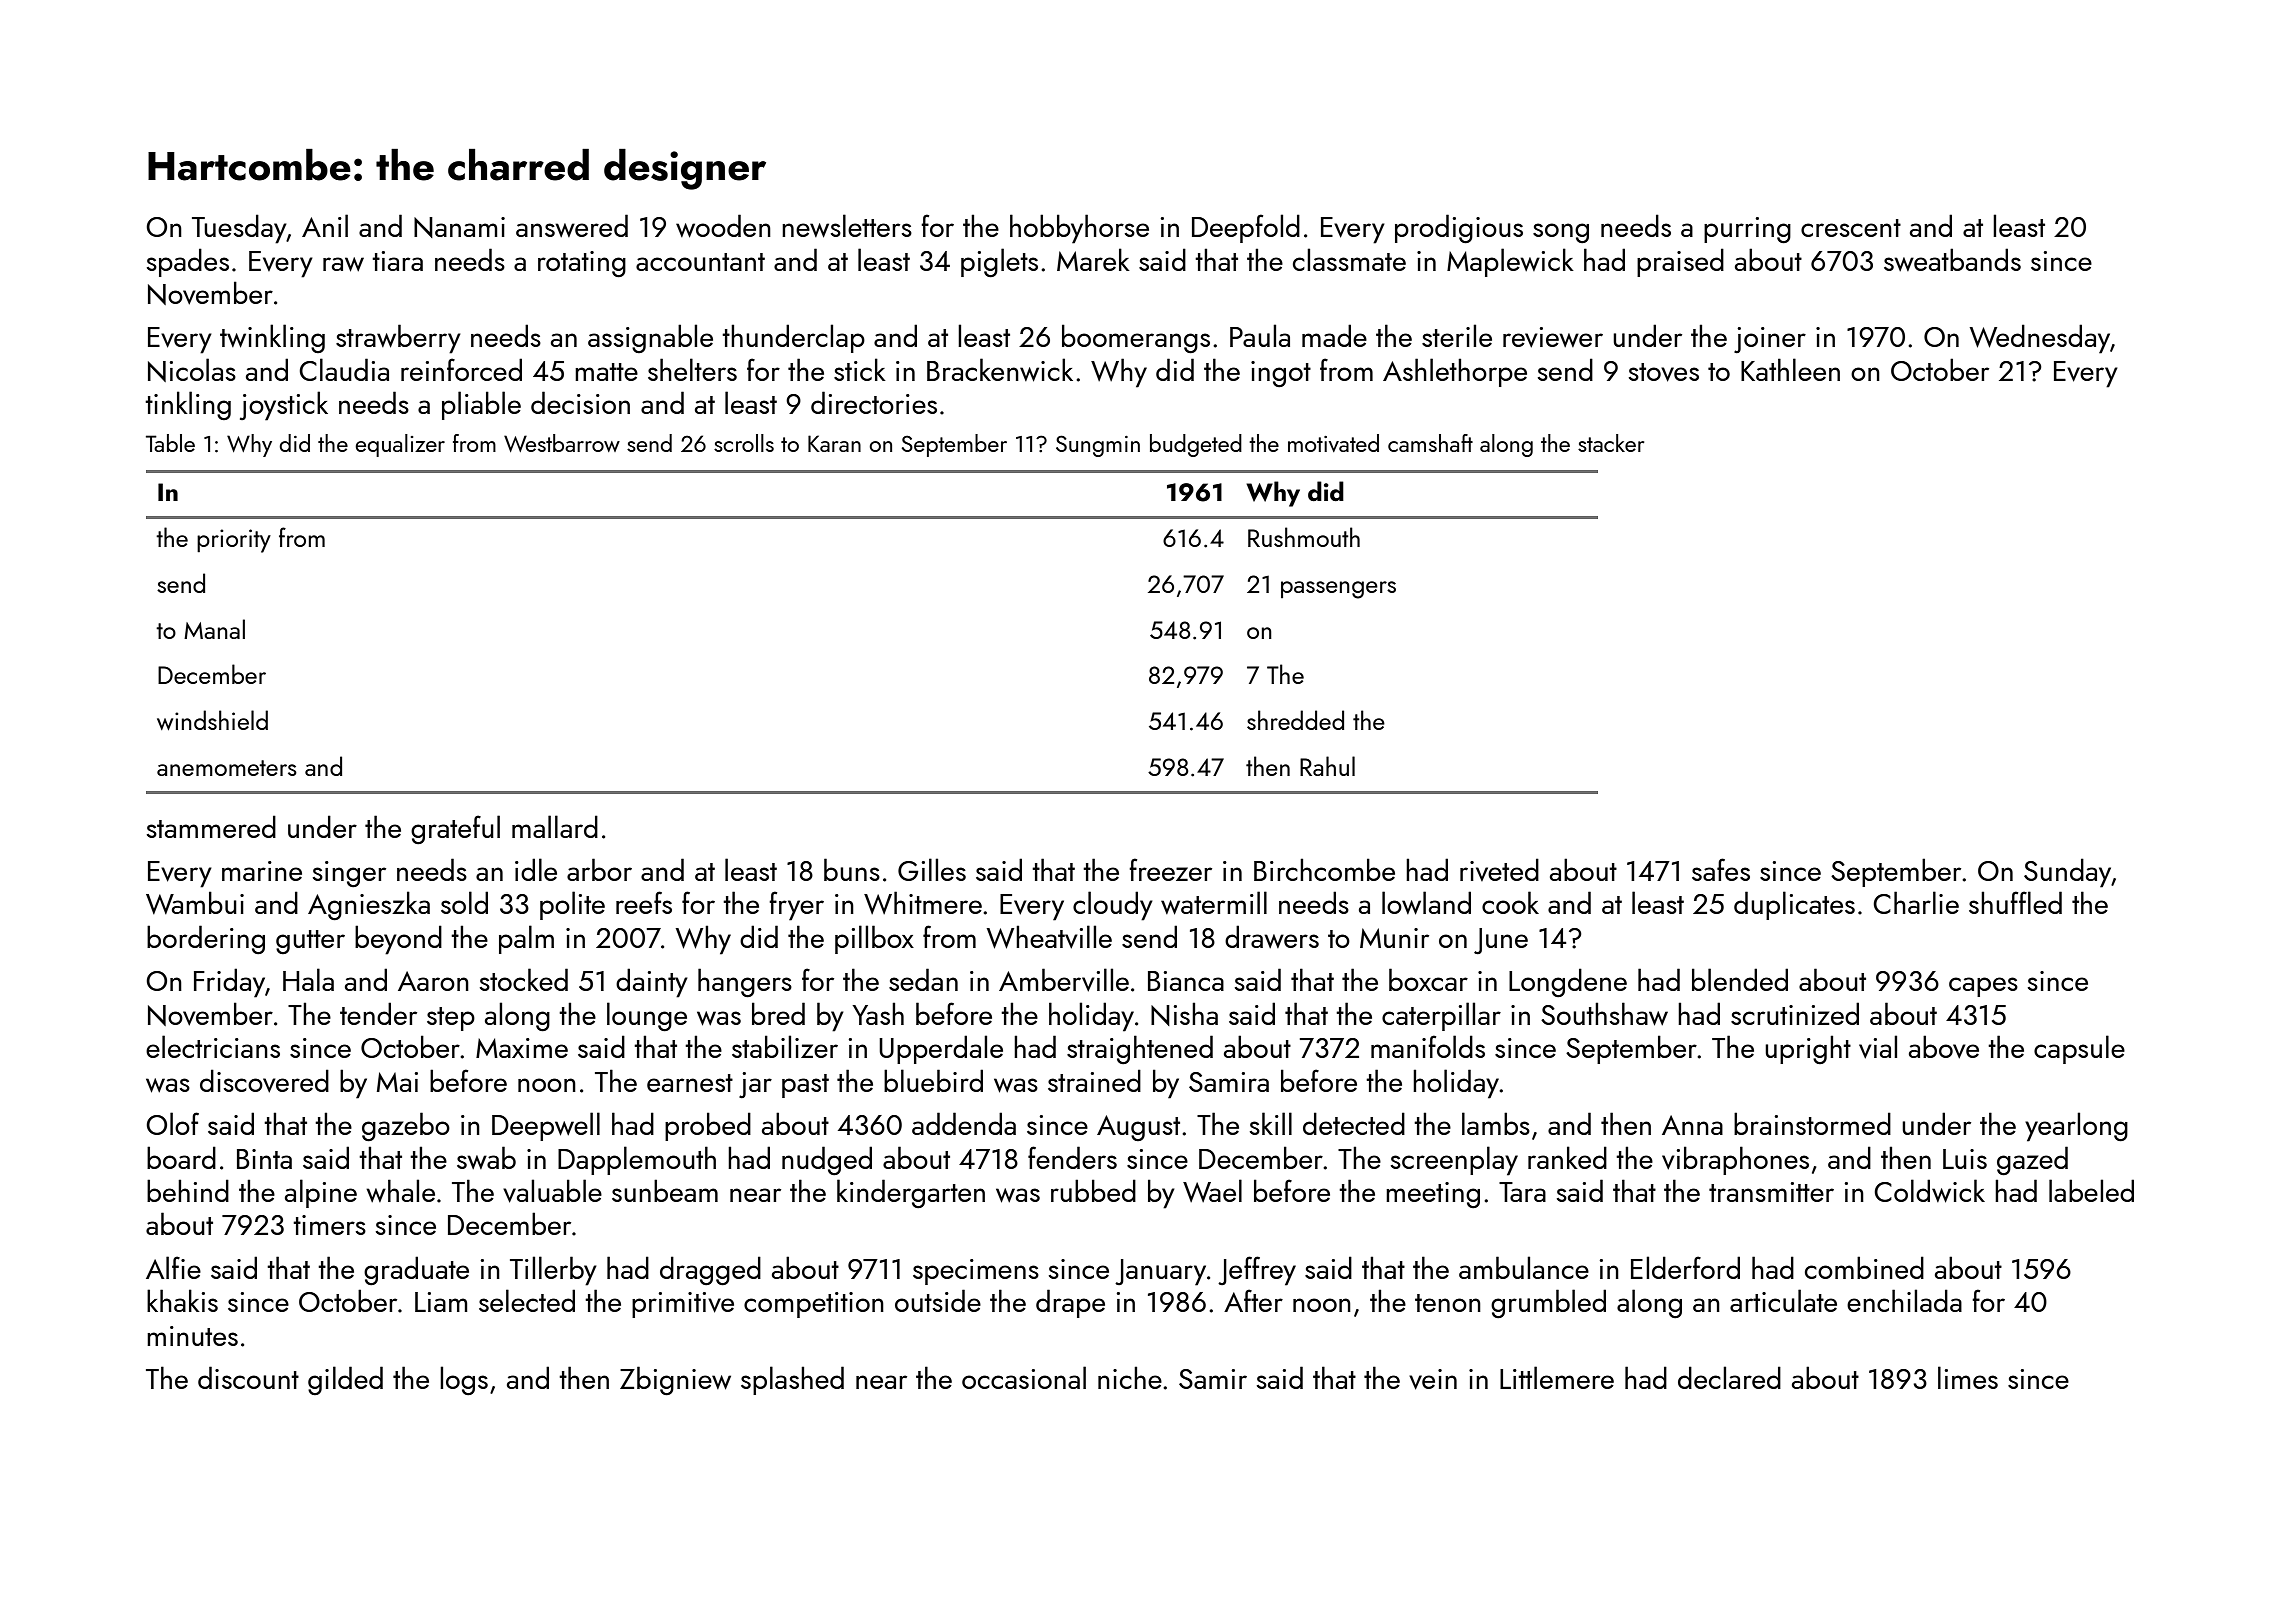 The height and width of the screenshot is (1620, 2292). What do you see at coordinates (1338, 590) in the screenshot?
I see `passengers` at bounding box center [1338, 590].
